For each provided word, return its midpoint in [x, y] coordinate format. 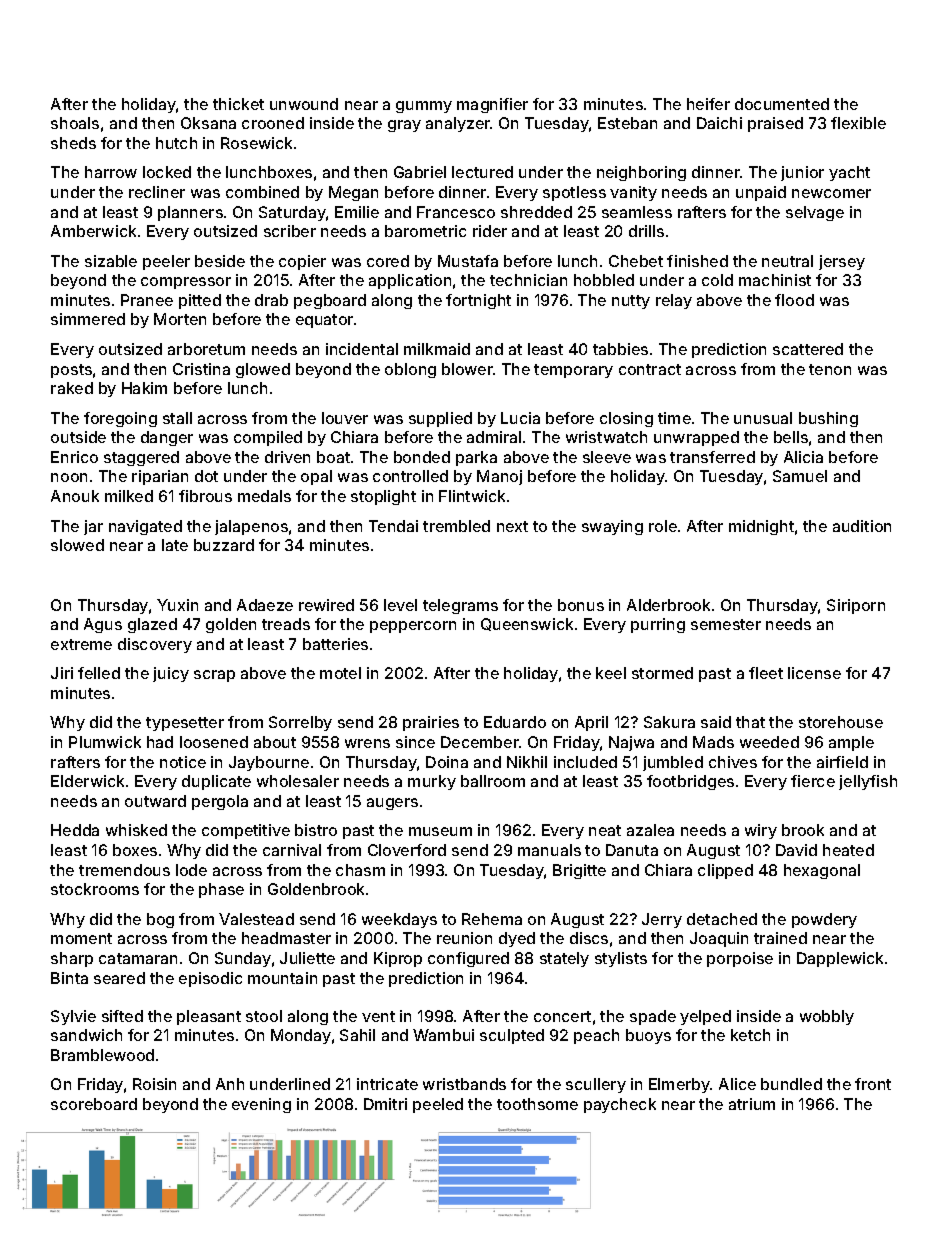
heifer [708, 104]
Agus [103, 625]
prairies [431, 723]
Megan [353, 193]
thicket [238, 104]
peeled [438, 1105]
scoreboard [94, 1104]
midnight [761, 527]
